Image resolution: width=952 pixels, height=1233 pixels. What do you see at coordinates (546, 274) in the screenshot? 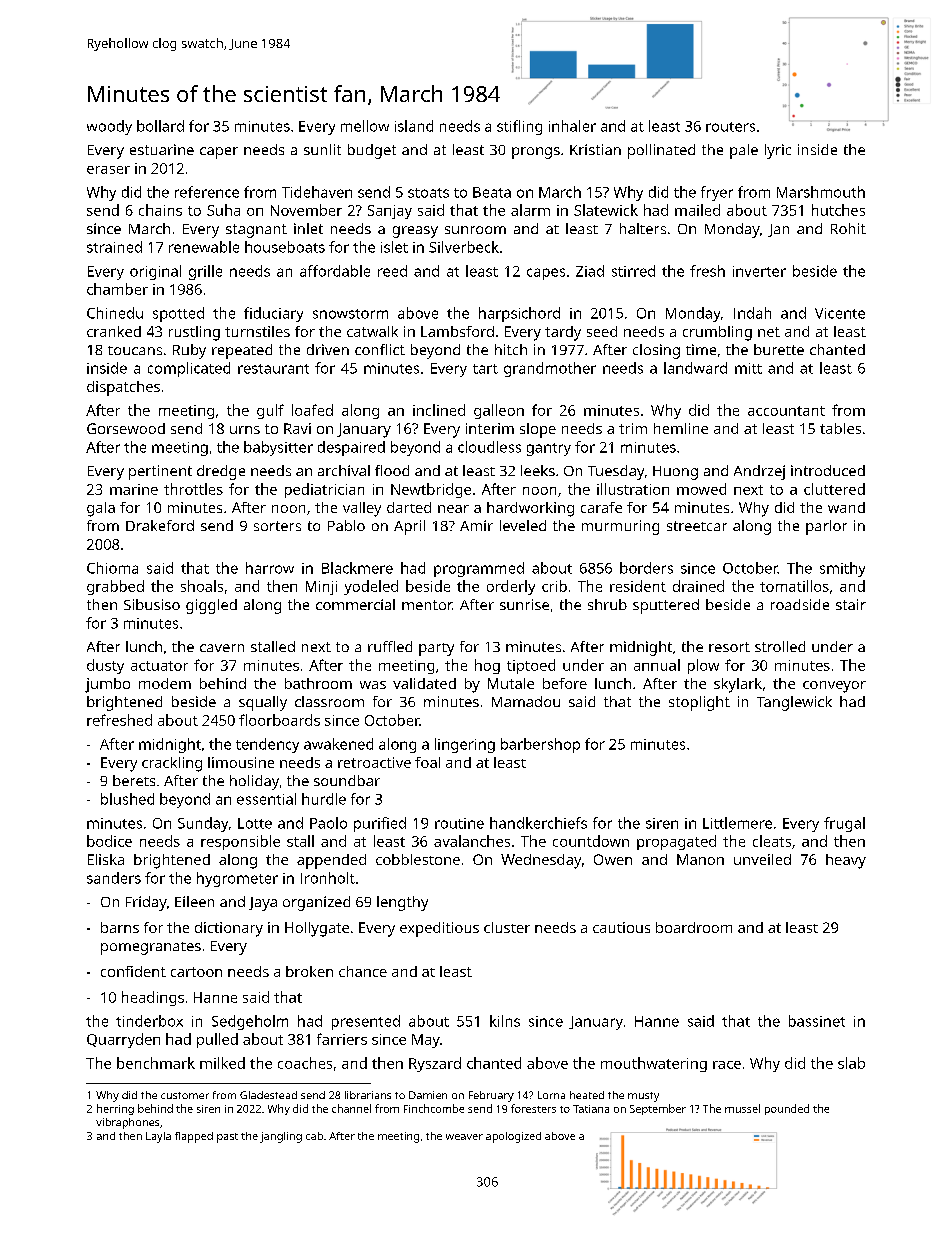
I see `capes` at bounding box center [546, 274].
